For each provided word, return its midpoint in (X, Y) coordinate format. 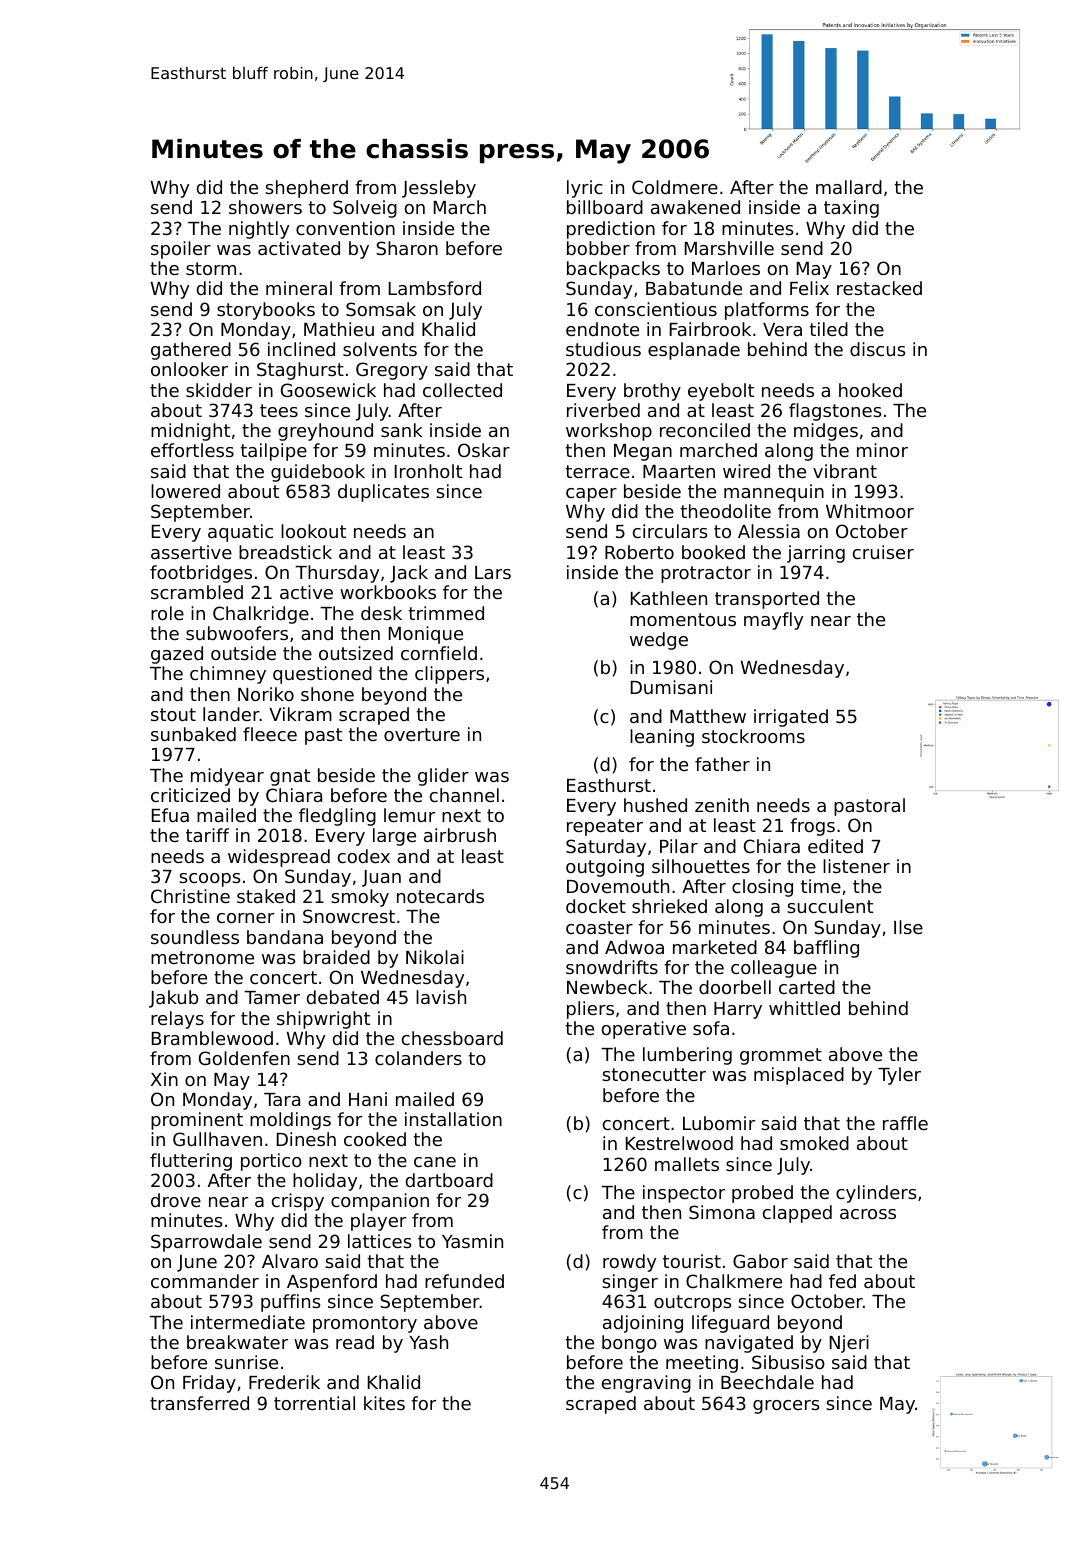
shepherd (306, 189)
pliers (590, 1010)
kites (384, 1403)
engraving (646, 1384)
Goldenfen (244, 1058)
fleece (270, 734)
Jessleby (439, 189)
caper (591, 495)
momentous (683, 619)
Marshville (729, 248)
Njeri (849, 1344)
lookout (313, 531)
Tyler (899, 1076)
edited (835, 846)
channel (464, 795)
